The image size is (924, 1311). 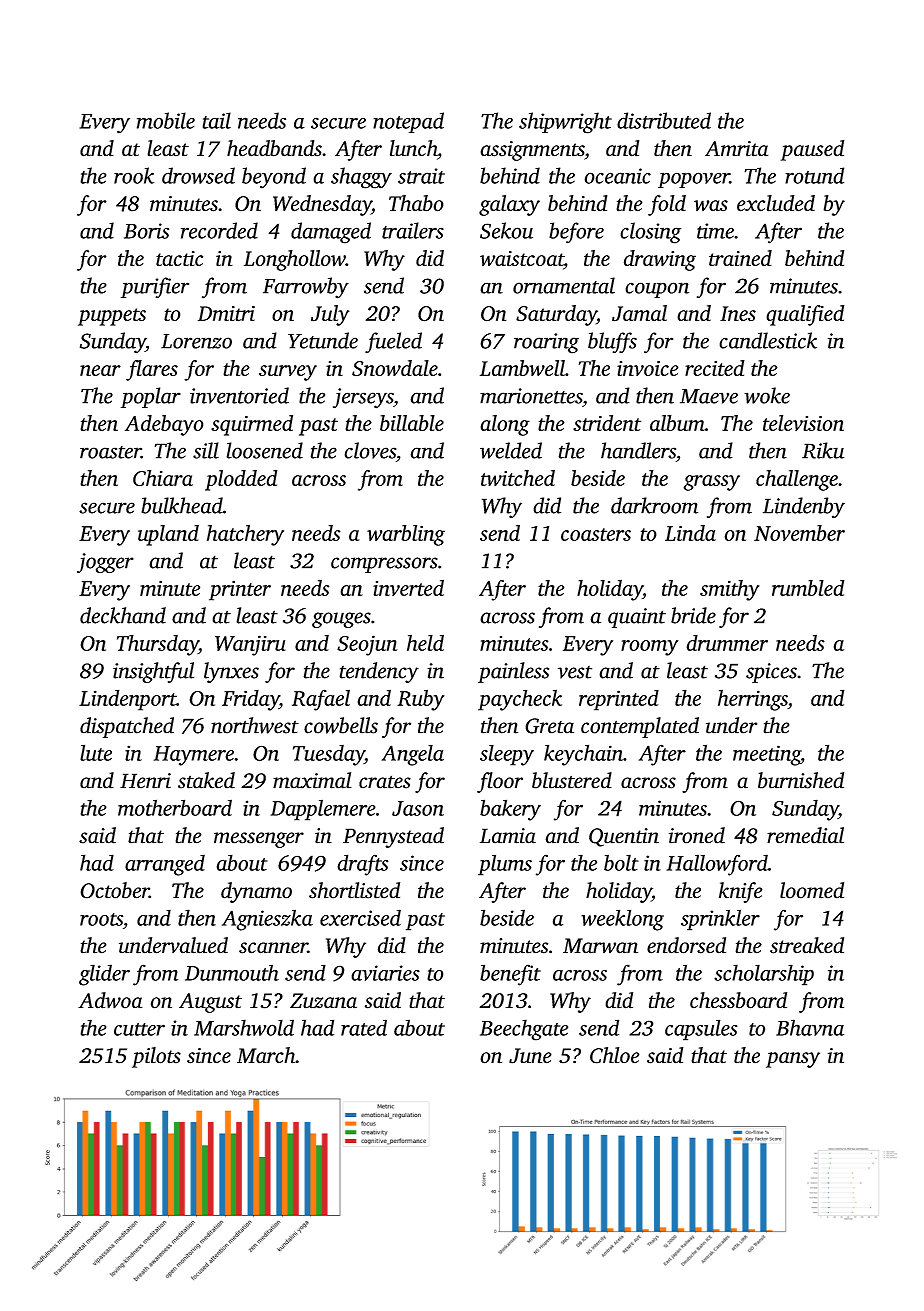 What do you see at coordinates (312, 780) in the screenshot?
I see `maximal` at bounding box center [312, 780].
